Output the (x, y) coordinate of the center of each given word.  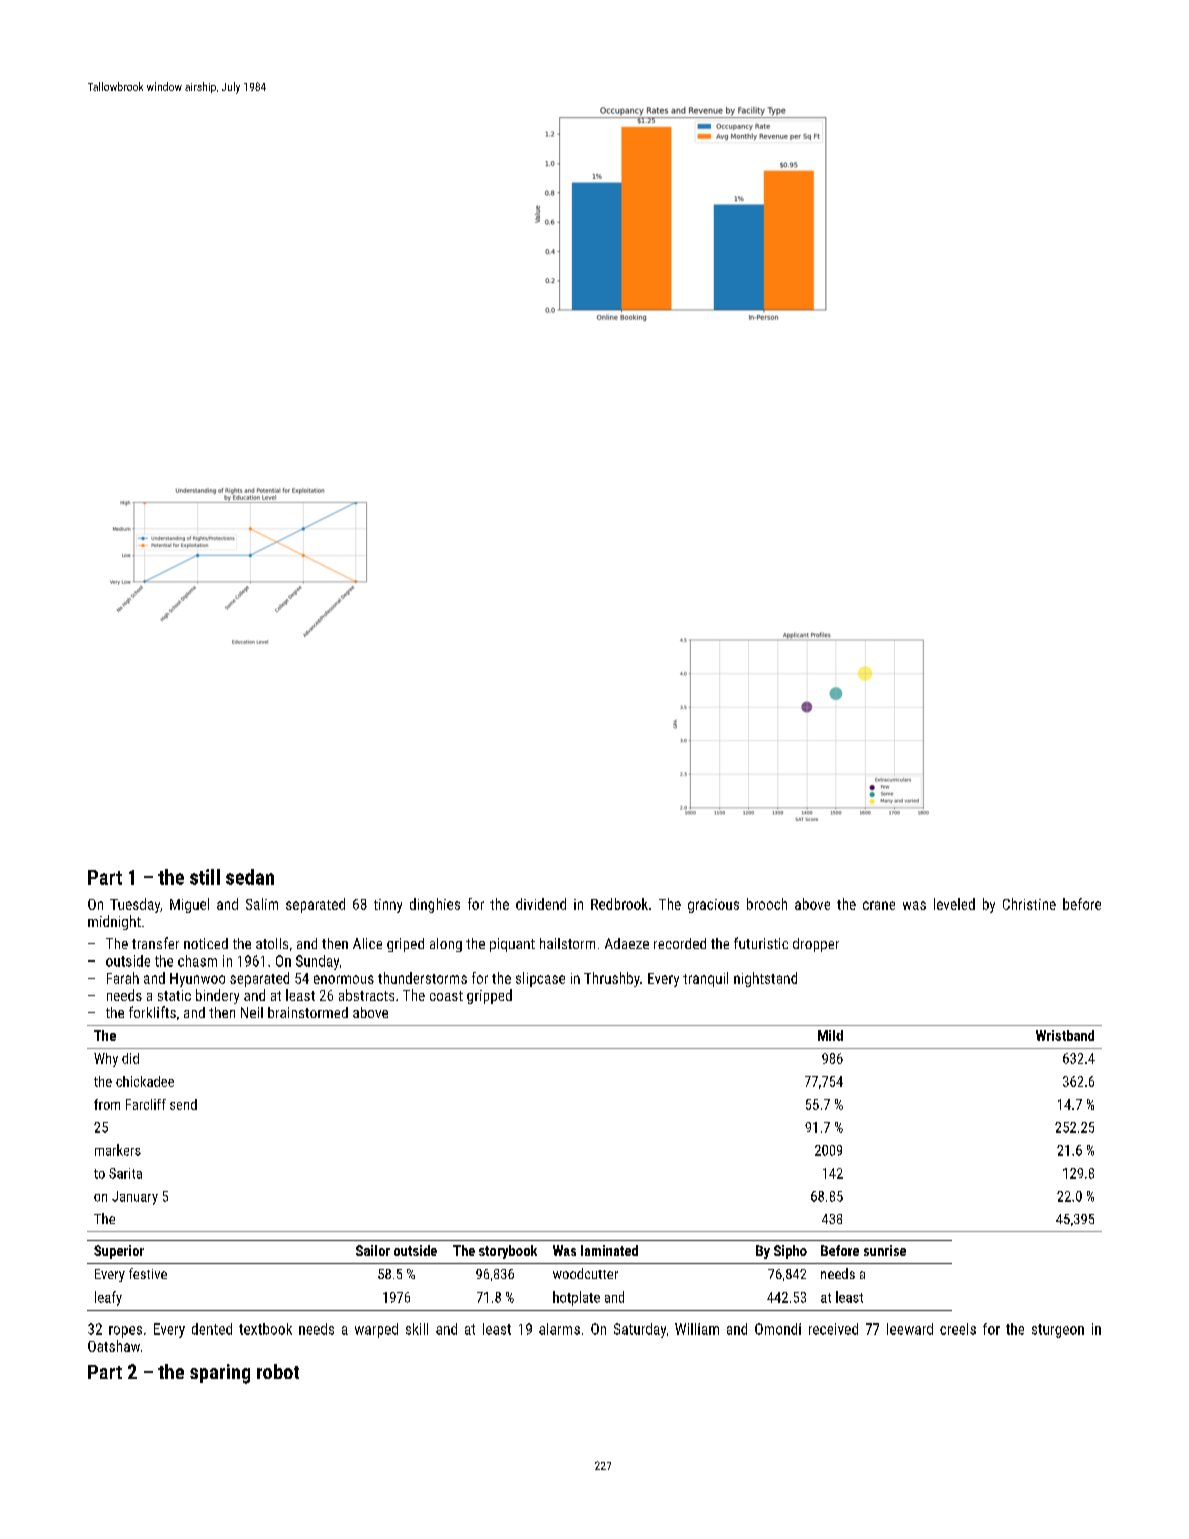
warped (376, 1330)
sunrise (885, 1250)
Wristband (1065, 1035)
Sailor (373, 1250)
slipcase (540, 979)
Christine (1029, 904)
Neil (252, 1012)
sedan (250, 877)
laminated (609, 1250)
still (205, 877)
